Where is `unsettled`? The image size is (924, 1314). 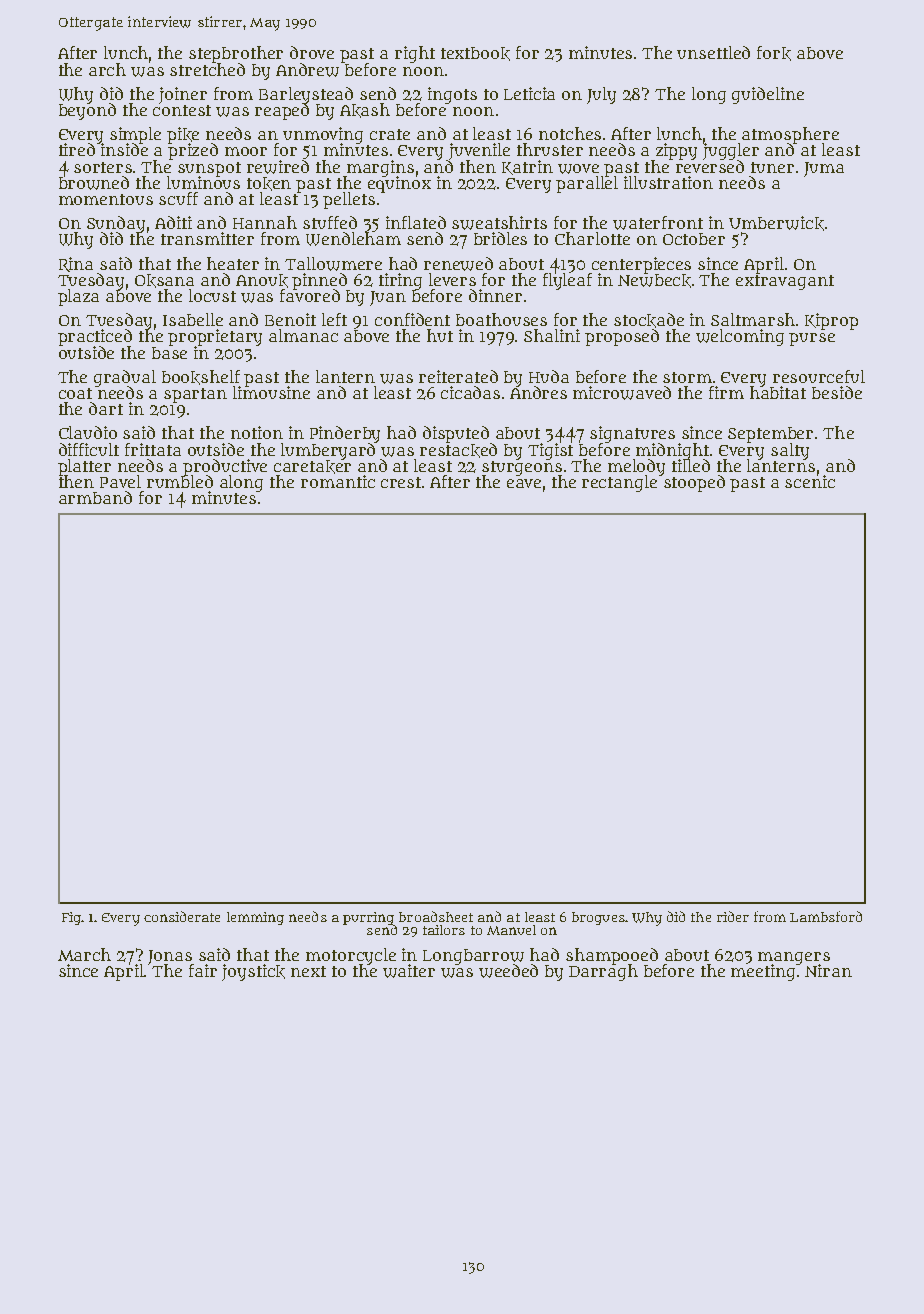
unsettled is located at coordinates (713, 52).
